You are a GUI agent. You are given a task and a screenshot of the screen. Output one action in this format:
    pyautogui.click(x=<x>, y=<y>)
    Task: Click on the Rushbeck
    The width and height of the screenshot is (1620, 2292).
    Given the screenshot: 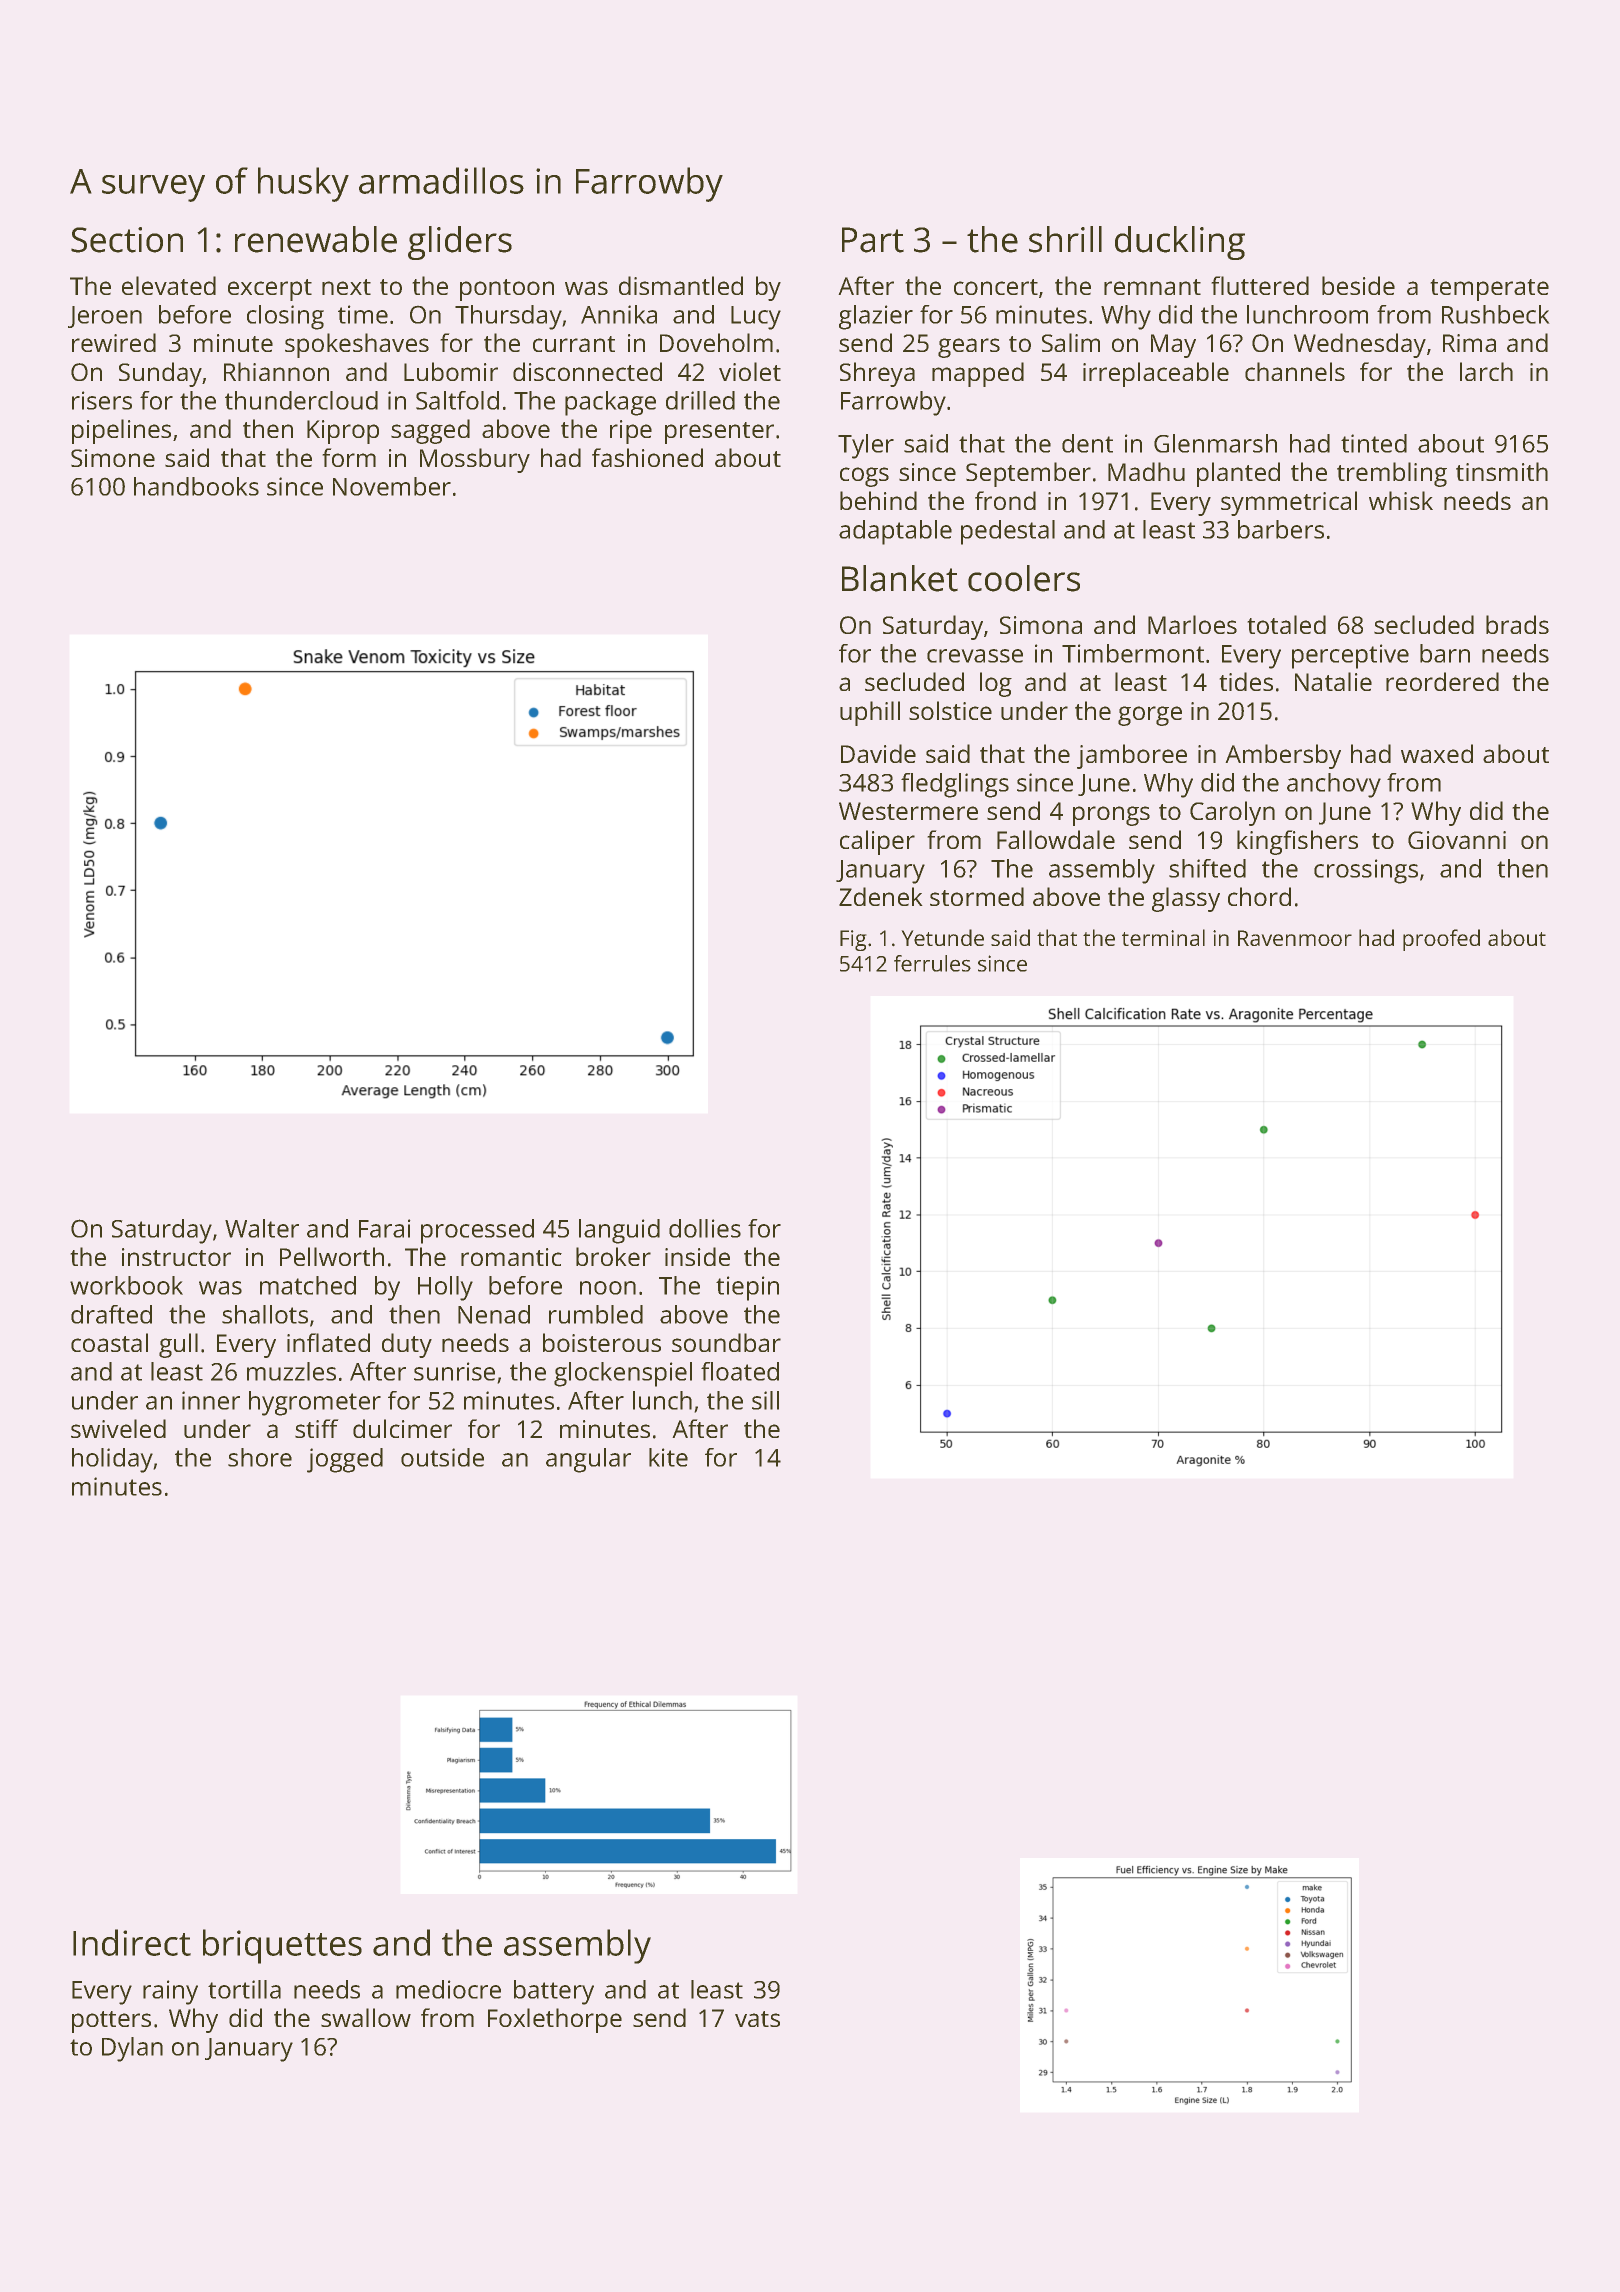 What is the action you would take?
    pyautogui.click(x=1495, y=314)
